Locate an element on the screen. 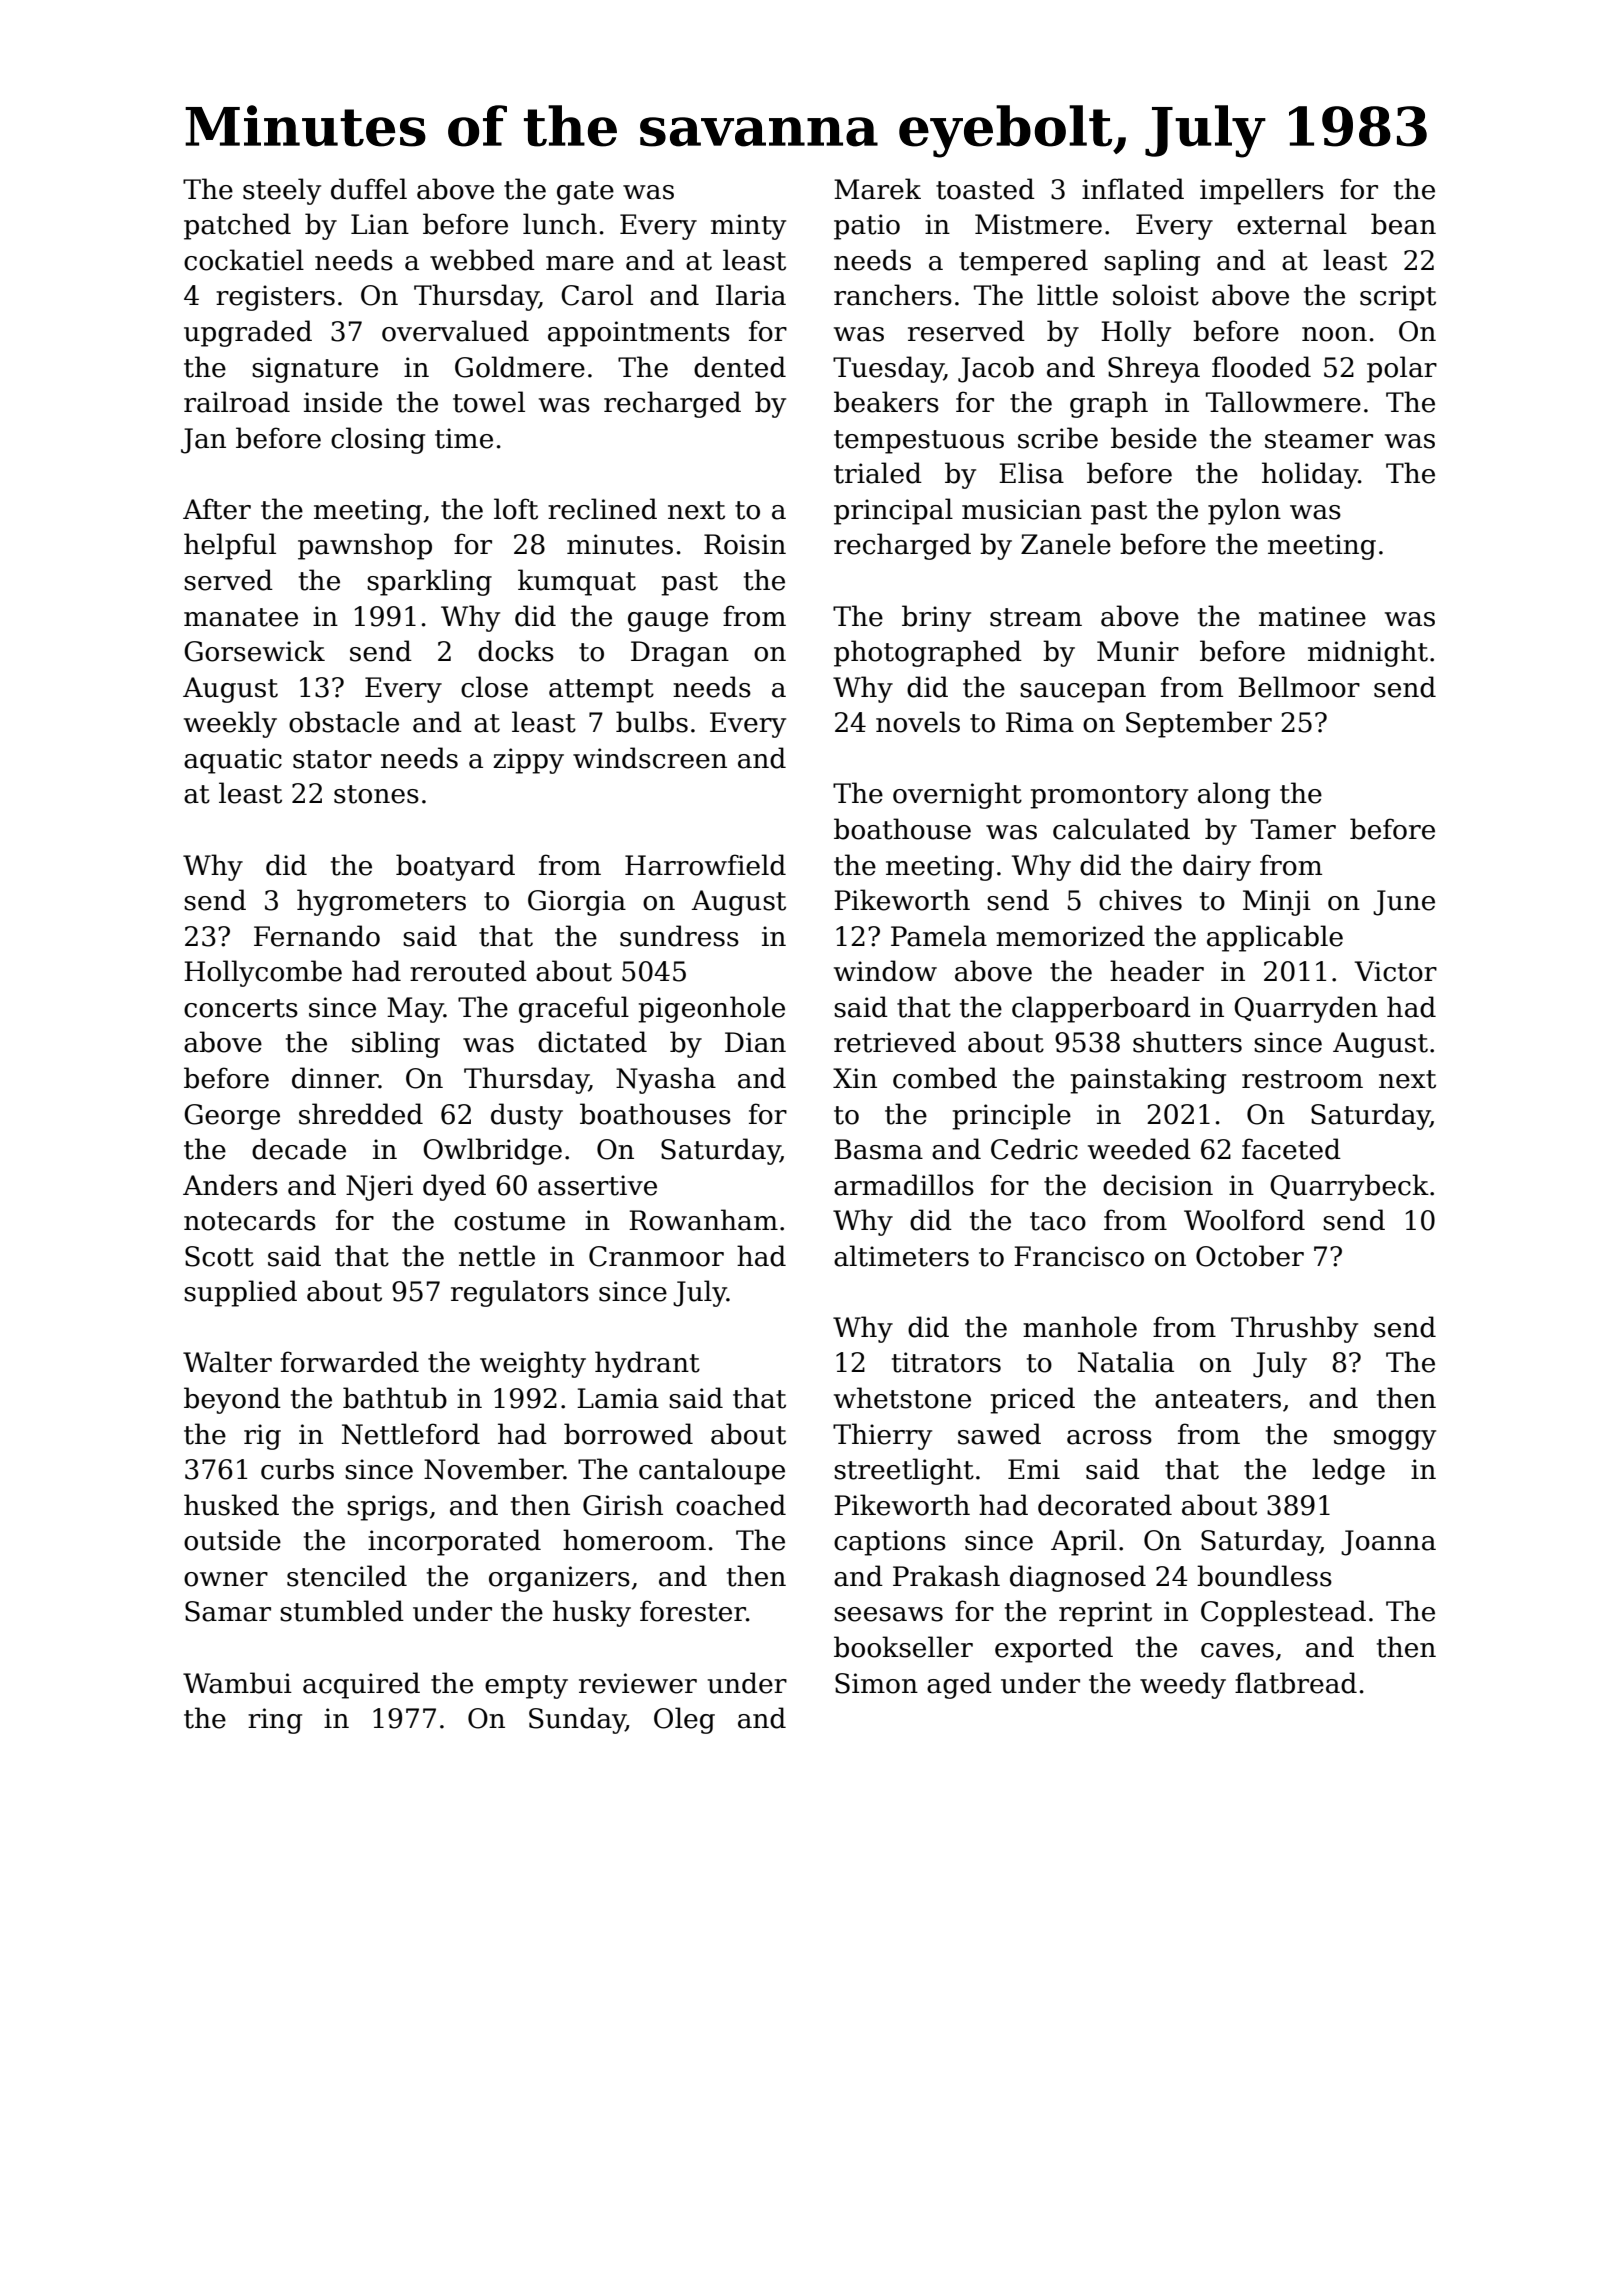 The height and width of the screenshot is (2292, 1620). Pamela is located at coordinates (939, 936).
